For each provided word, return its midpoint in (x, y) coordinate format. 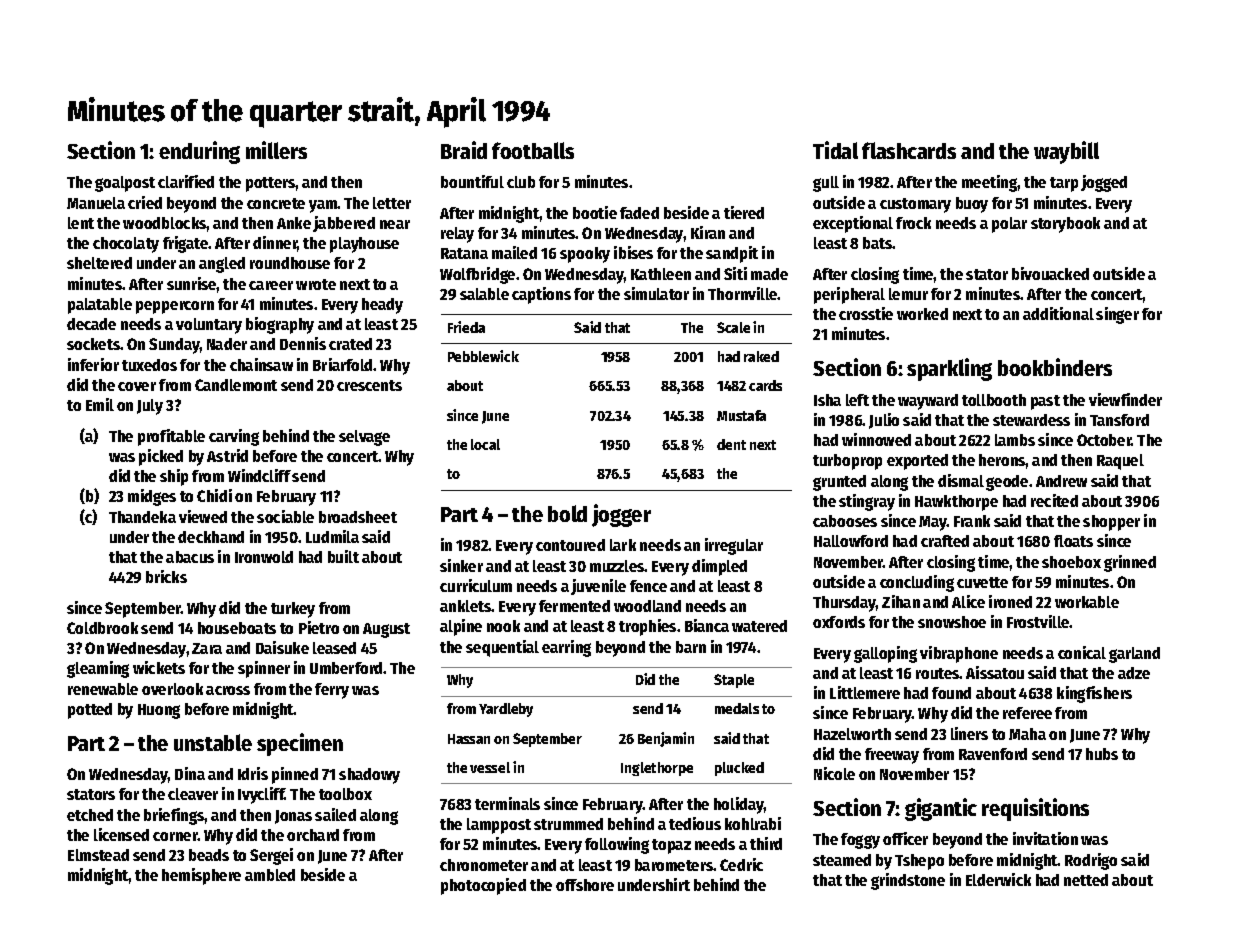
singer (1117, 315)
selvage (364, 438)
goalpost (125, 184)
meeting (990, 183)
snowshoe (952, 622)
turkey (293, 610)
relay (457, 235)
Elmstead (98, 855)
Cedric (741, 864)
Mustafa (741, 415)
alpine (461, 627)
